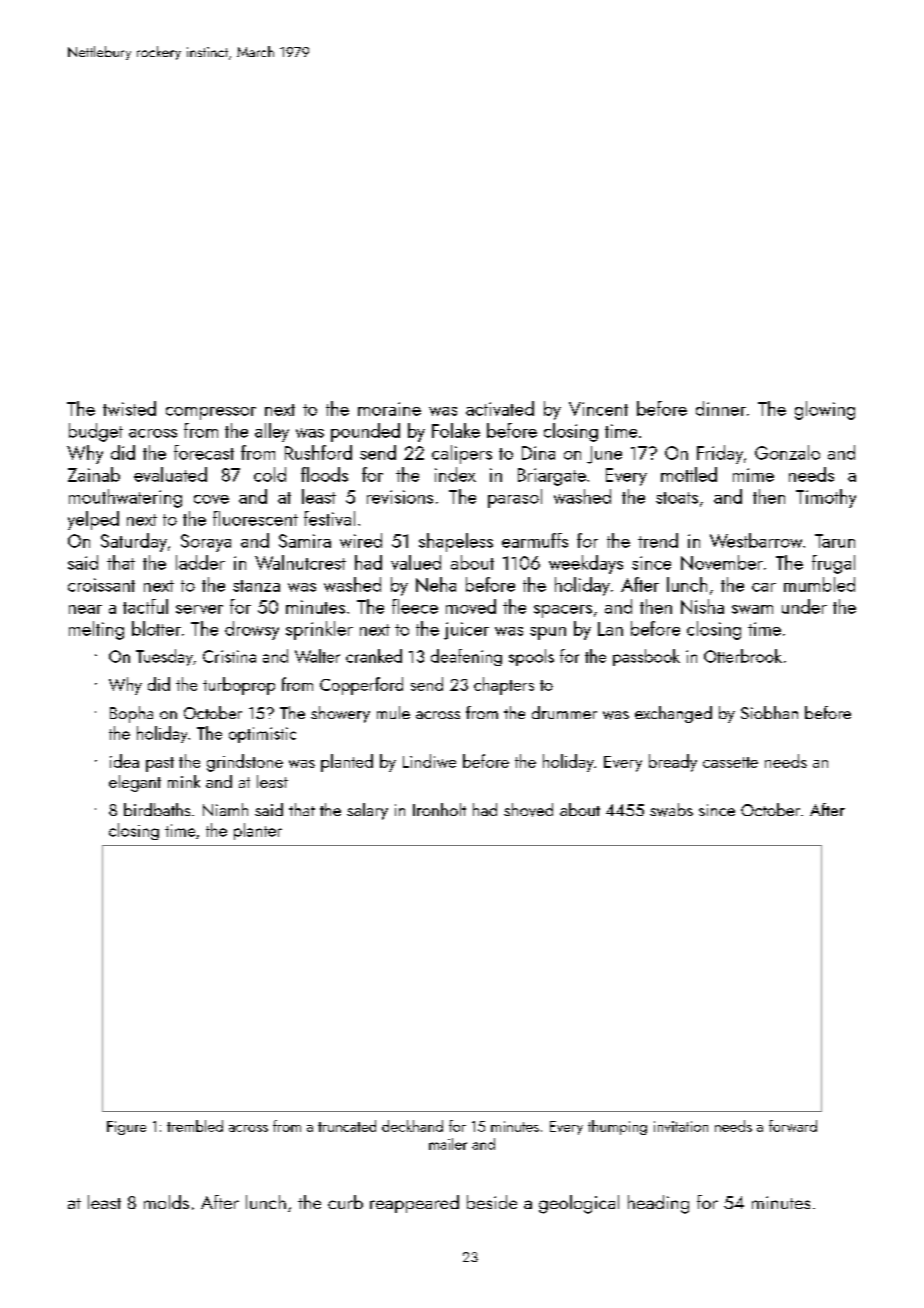 This screenshot has width=924, height=1308. I want to click on tactful, so click(145, 606).
